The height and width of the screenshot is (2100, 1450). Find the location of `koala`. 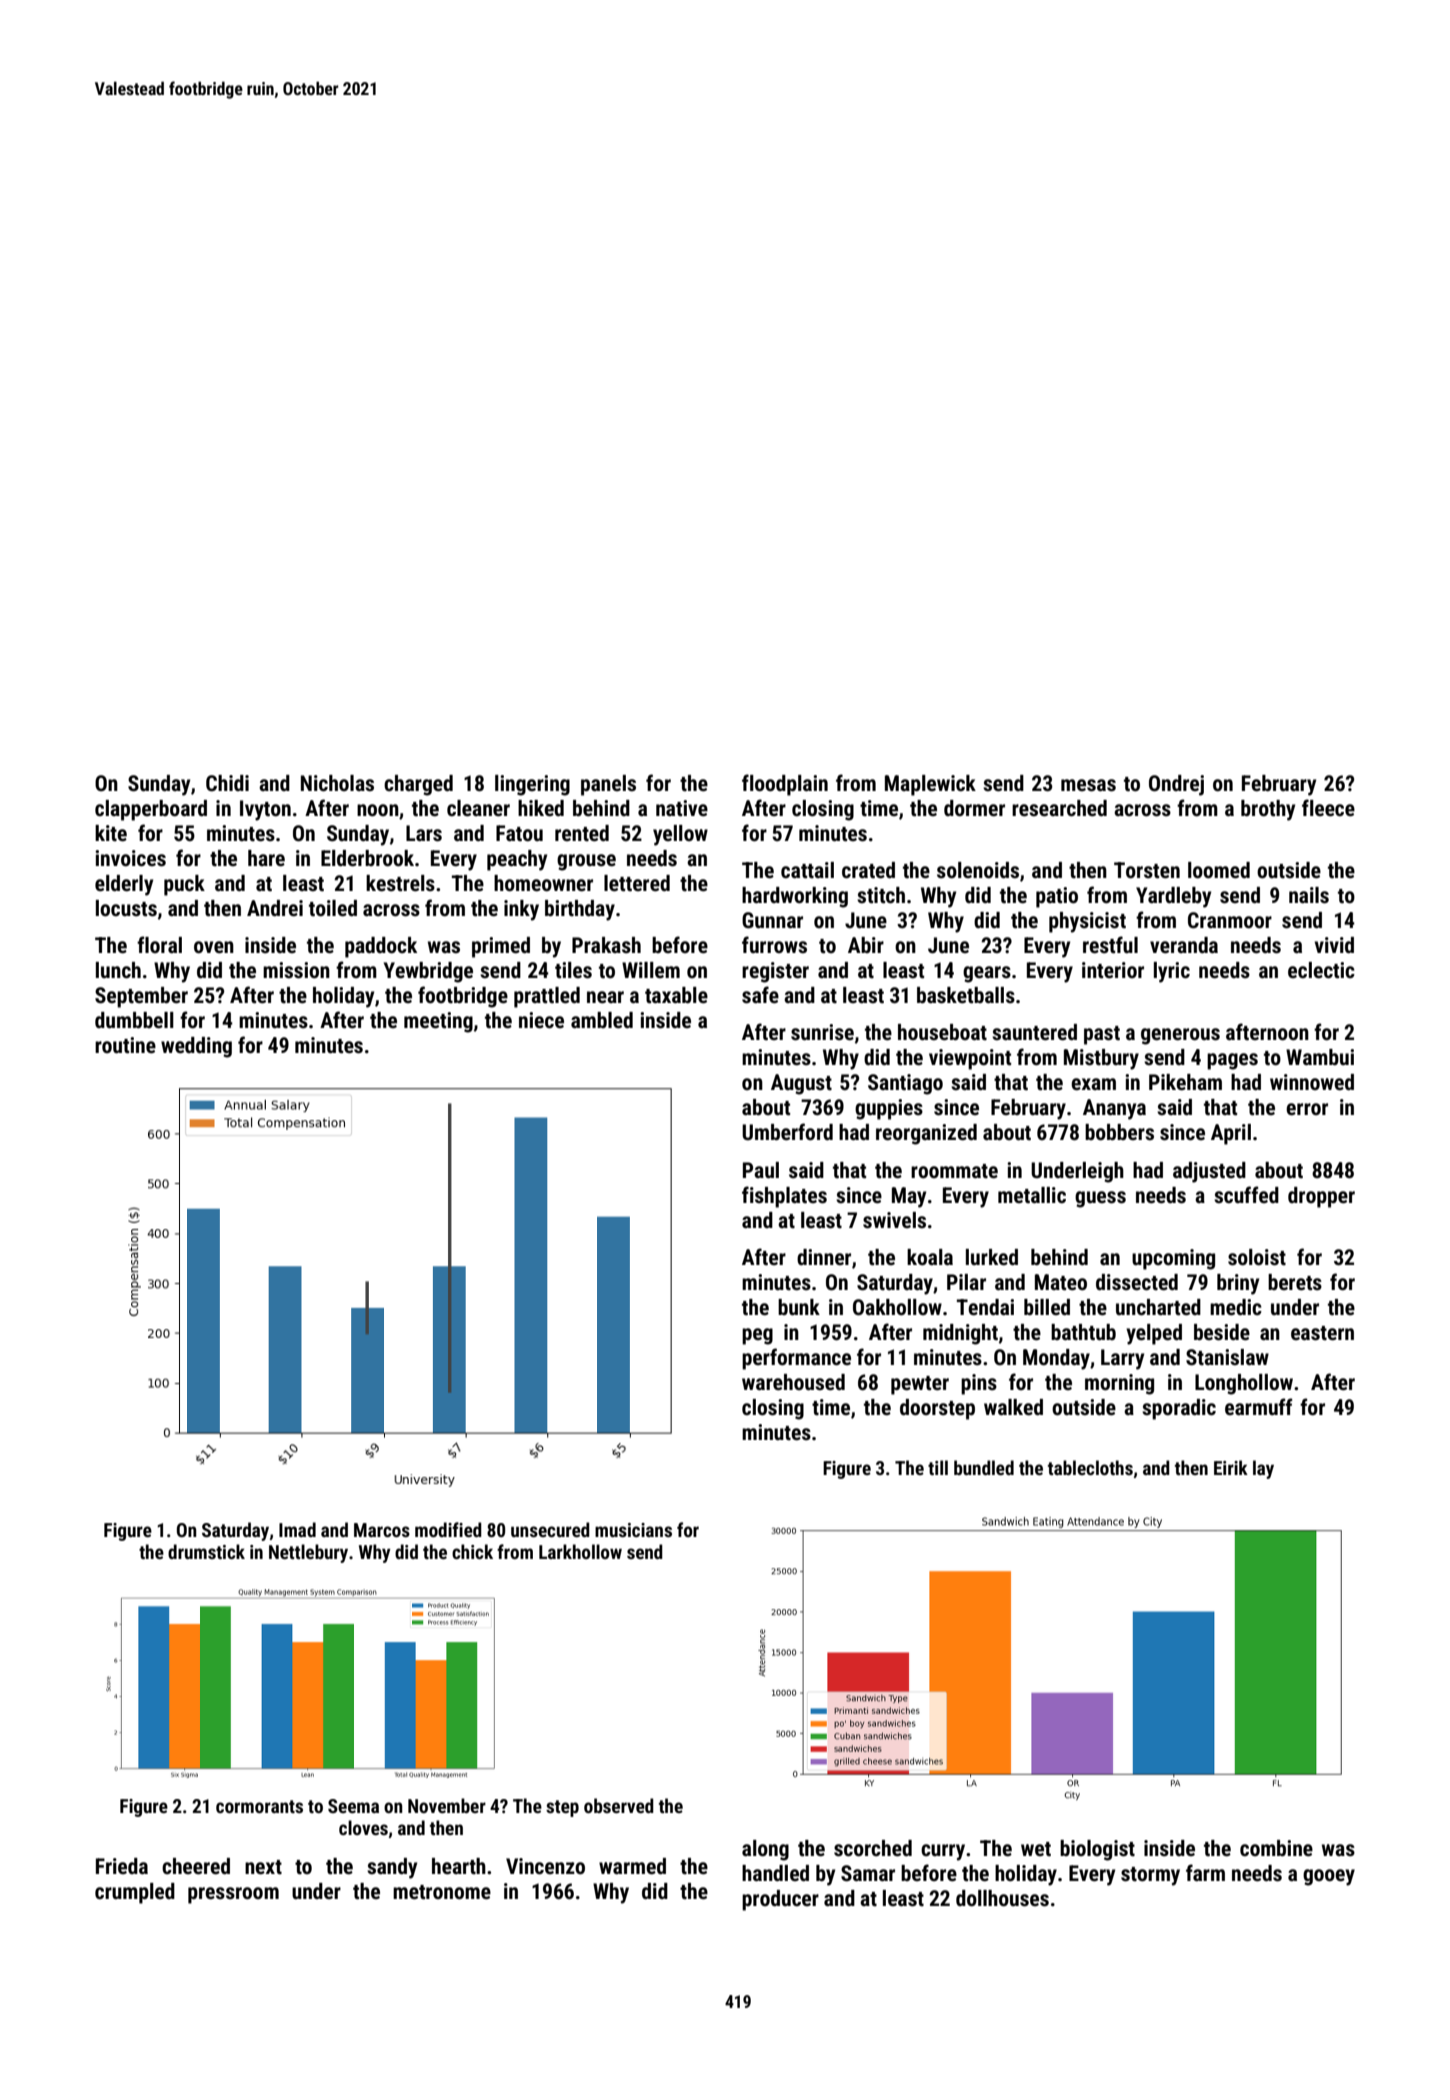

koala is located at coordinates (930, 1257).
